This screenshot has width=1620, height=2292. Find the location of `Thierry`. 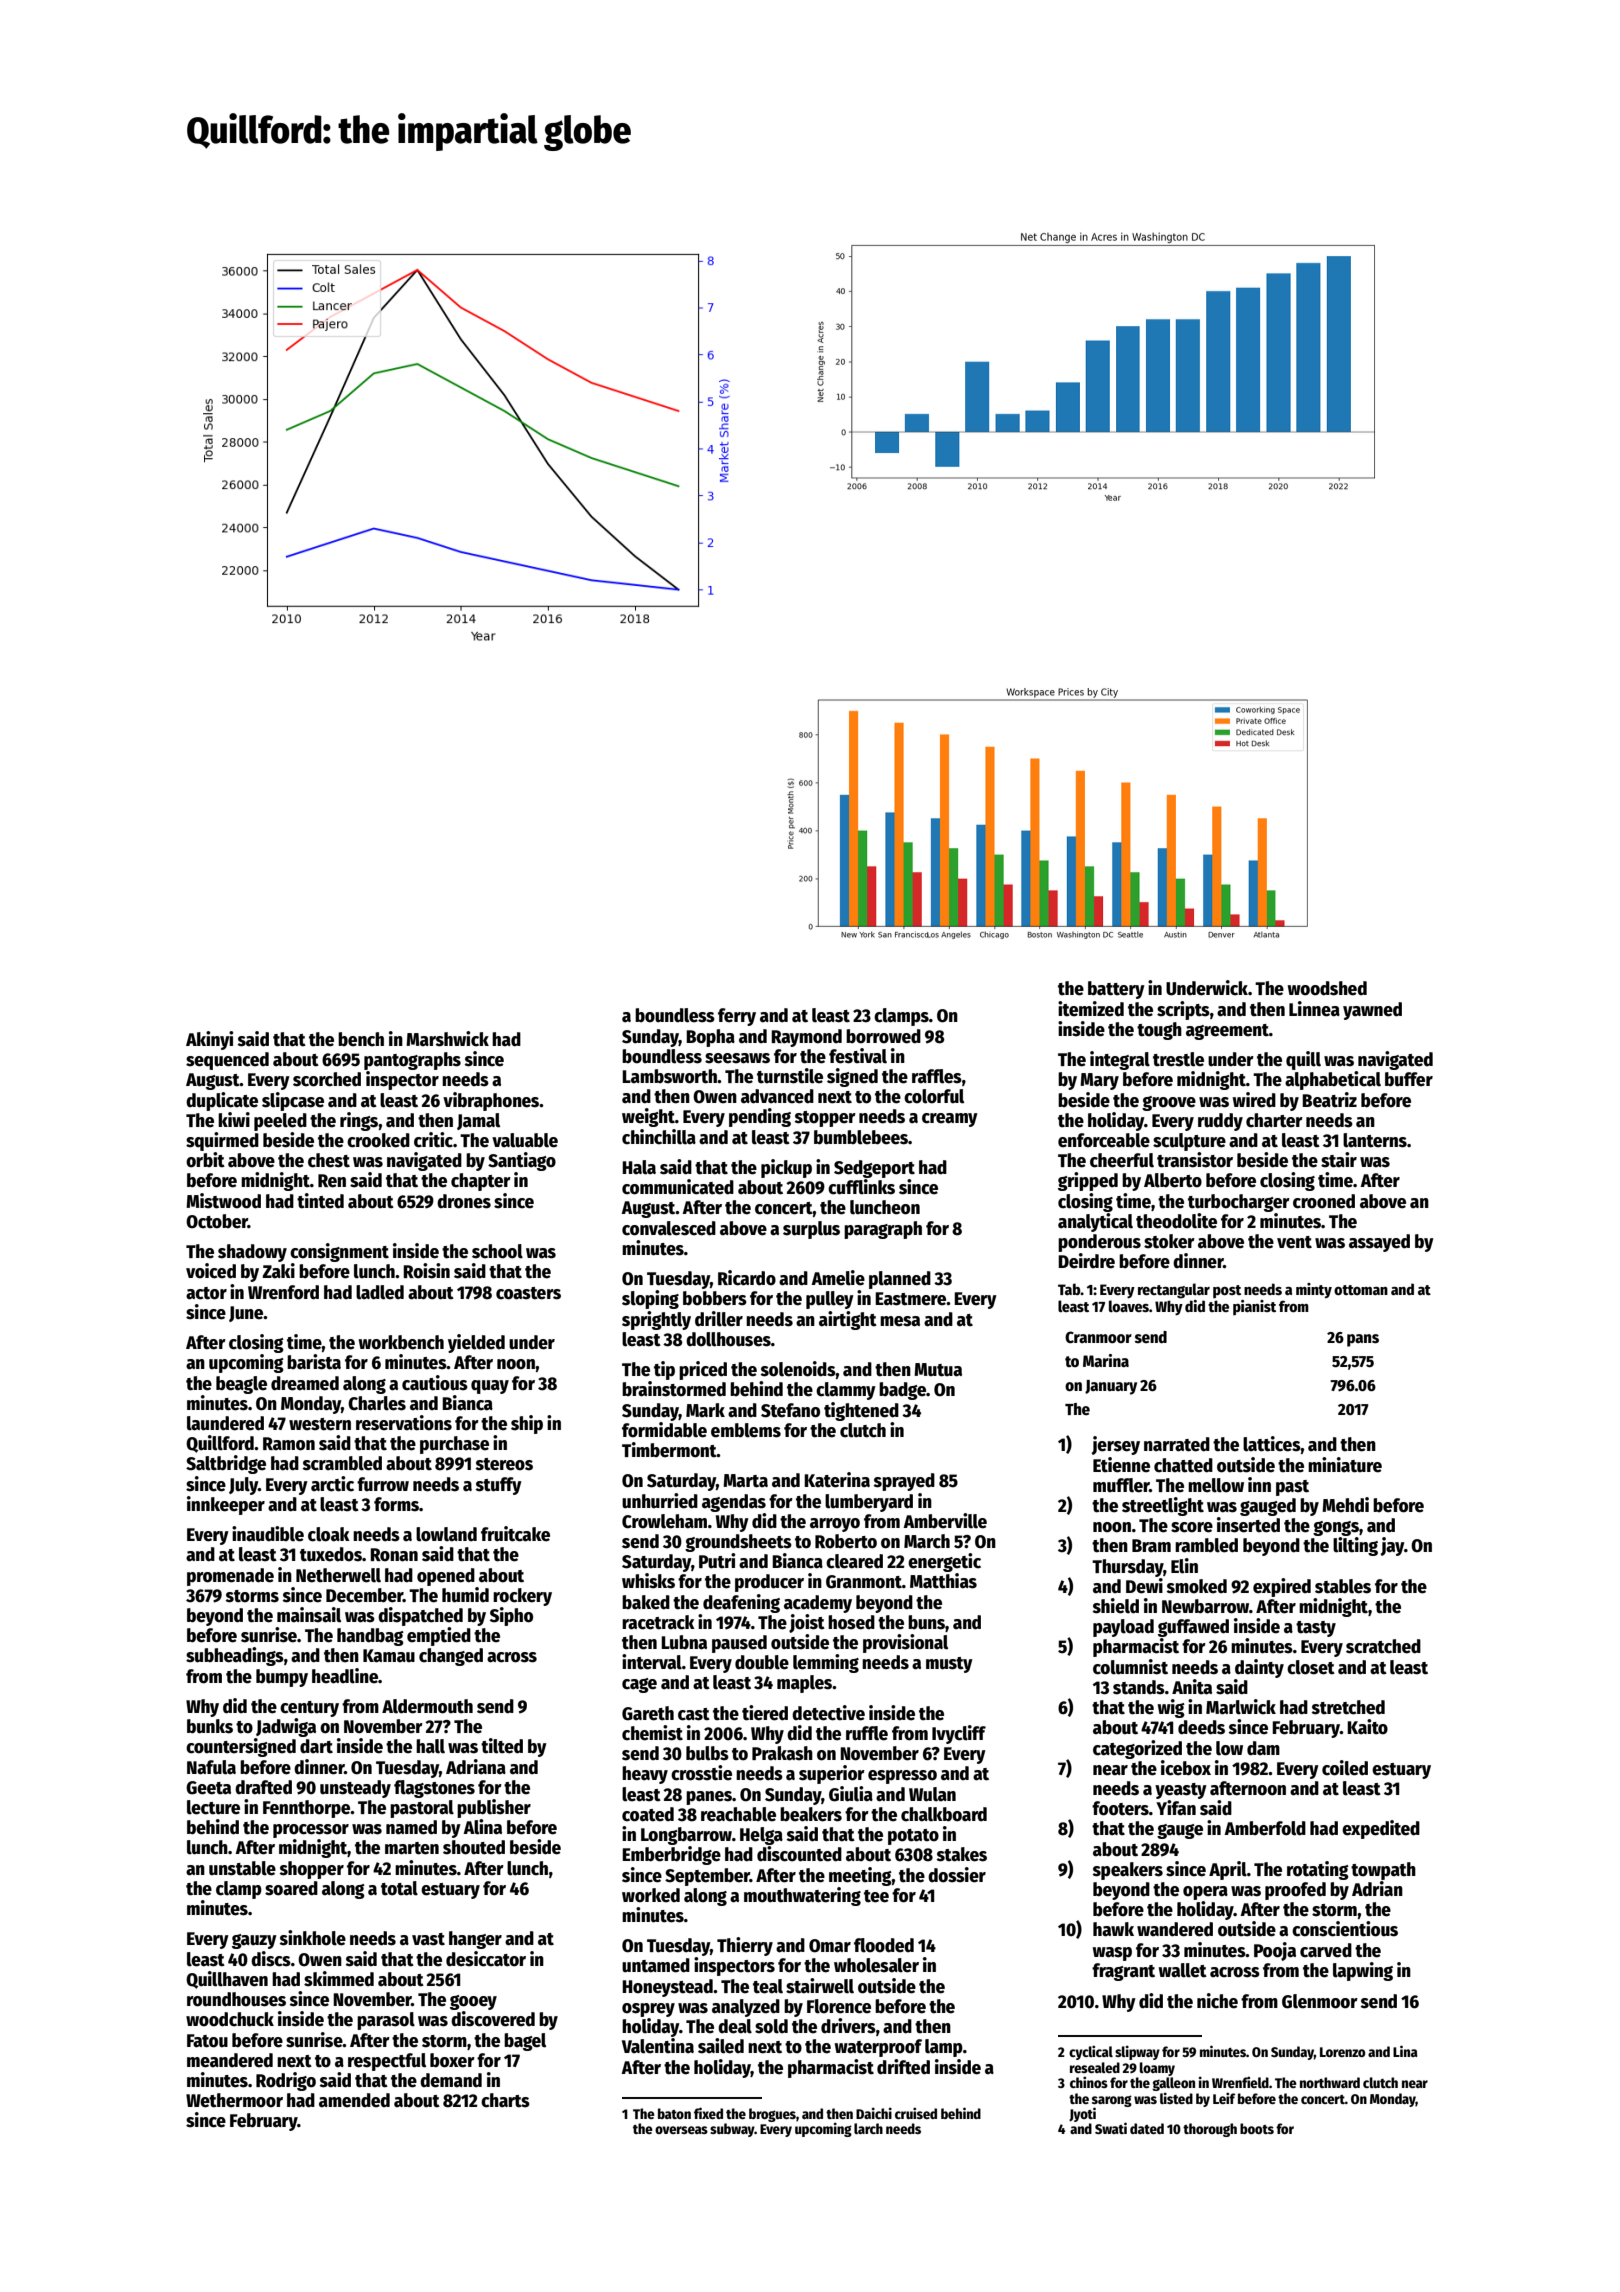

Thierry is located at coordinates (745, 1946).
